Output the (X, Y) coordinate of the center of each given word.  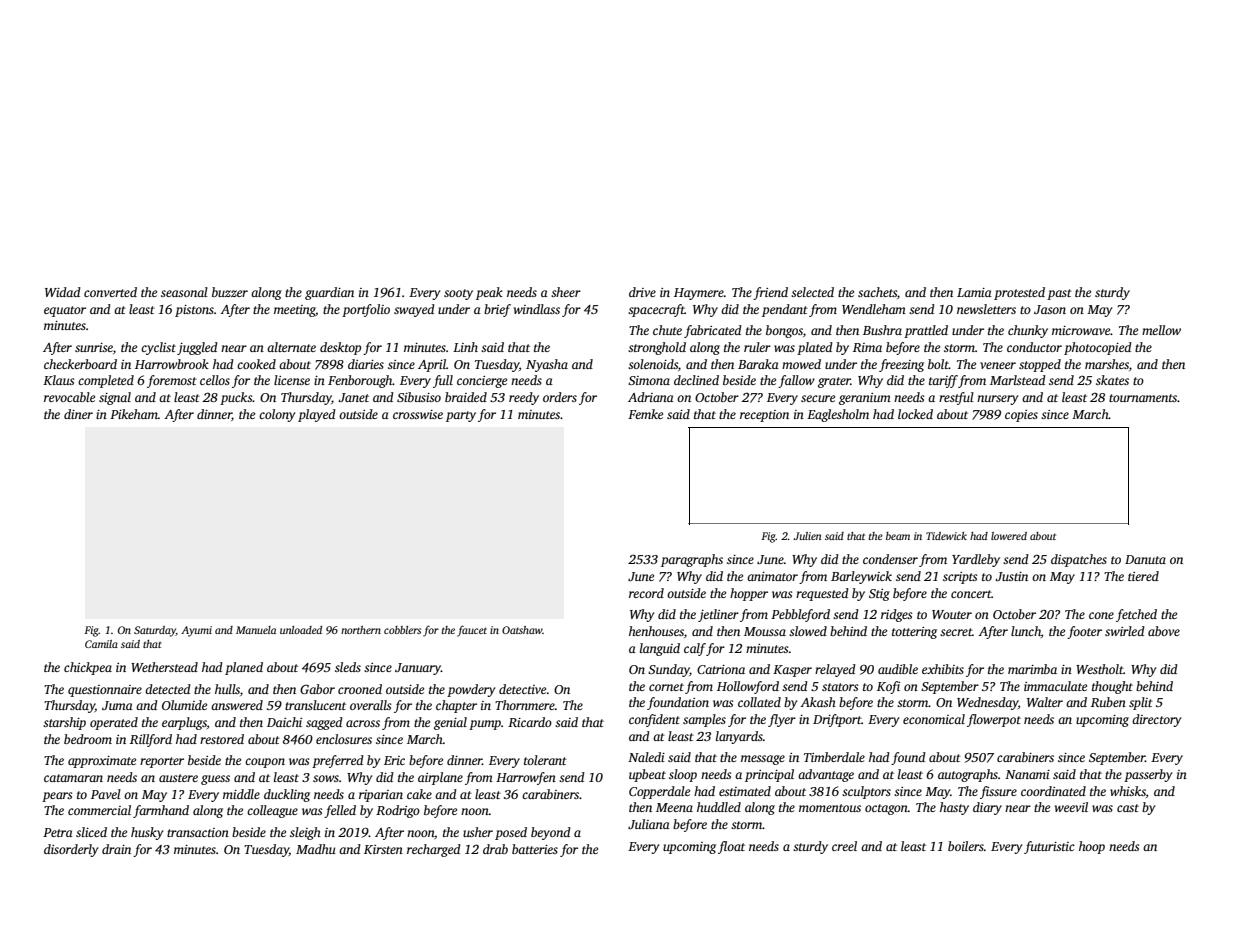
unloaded (301, 630)
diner (78, 414)
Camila (101, 644)
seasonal (184, 292)
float (731, 847)
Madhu (316, 849)
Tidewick (946, 536)
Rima (867, 347)
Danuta (1145, 559)
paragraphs (692, 560)
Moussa (765, 631)
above (1164, 631)
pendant (785, 310)
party (461, 416)
